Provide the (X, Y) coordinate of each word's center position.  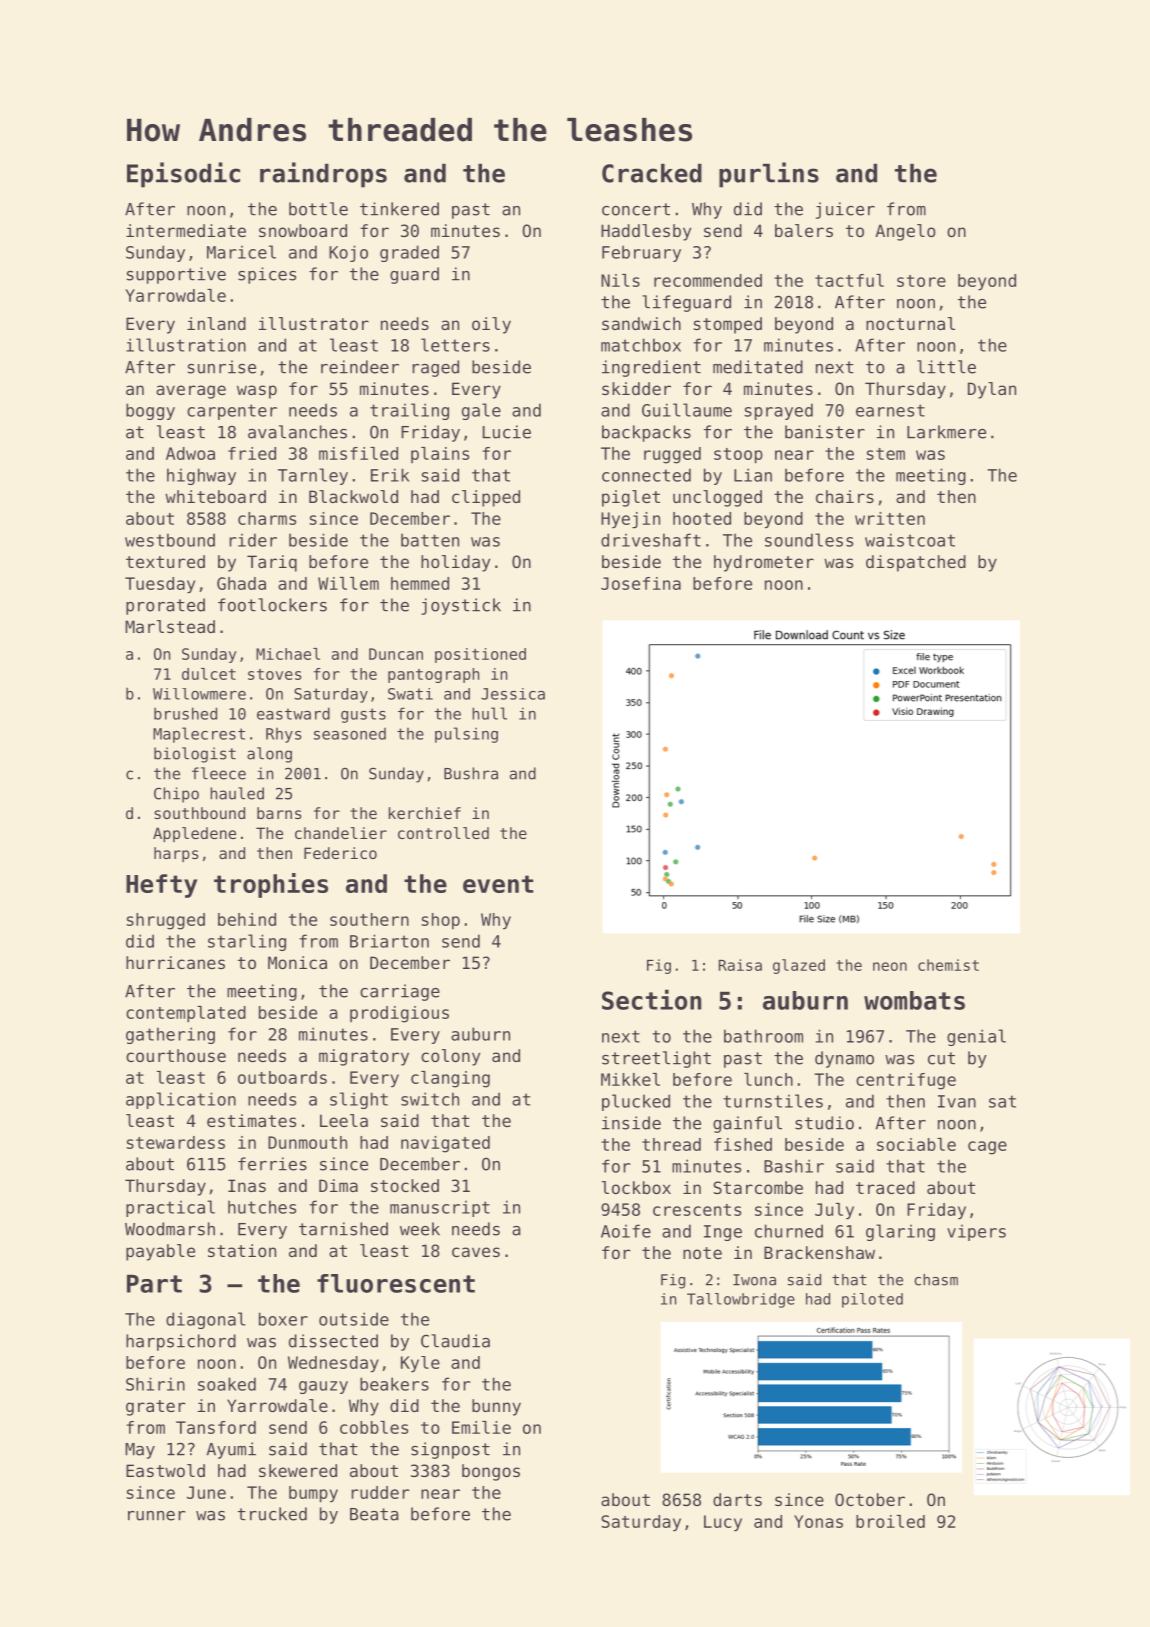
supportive (176, 275)
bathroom (763, 1036)
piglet (631, 498)
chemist (948, 965)
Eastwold (165, 1470)
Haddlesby (646, 232)
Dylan (992, 390)
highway (201, 476)
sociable (916, 1144)
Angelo (905, 232)
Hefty (161, 886)
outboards (282, 1077)
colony (450, 1057)
